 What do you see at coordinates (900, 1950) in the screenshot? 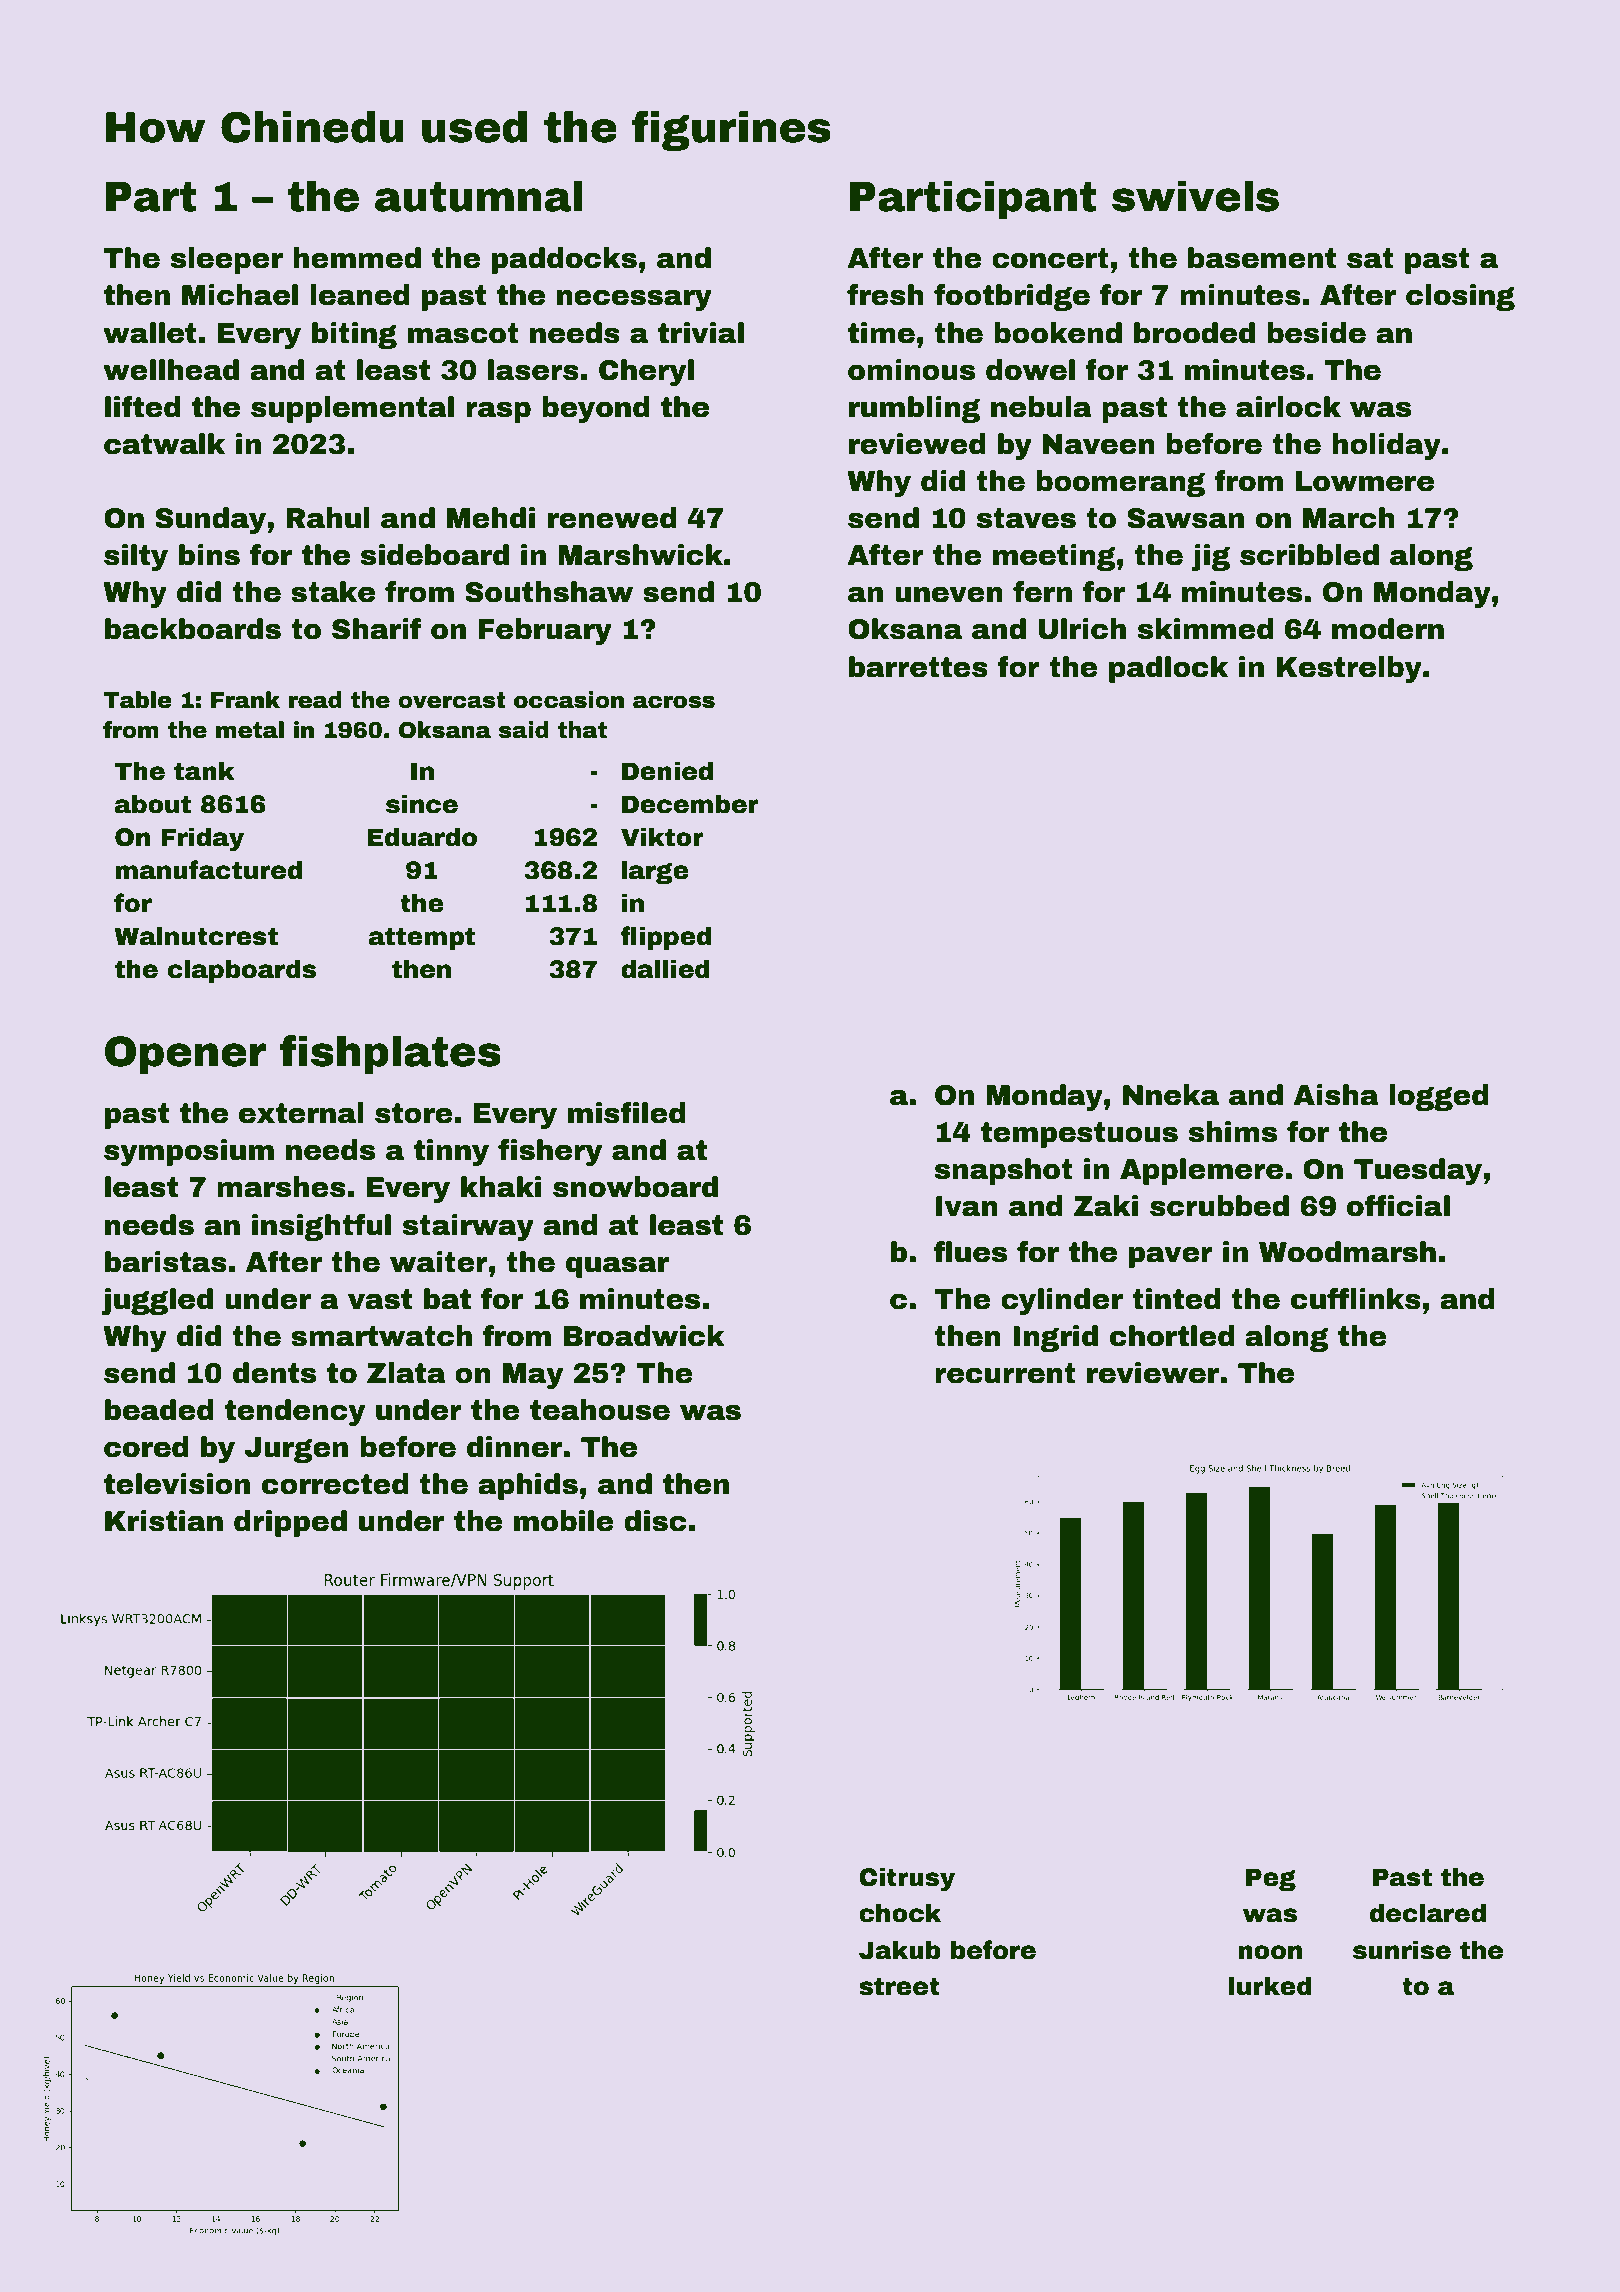
I see `Jakub` at bounding box center [900, 1950].
